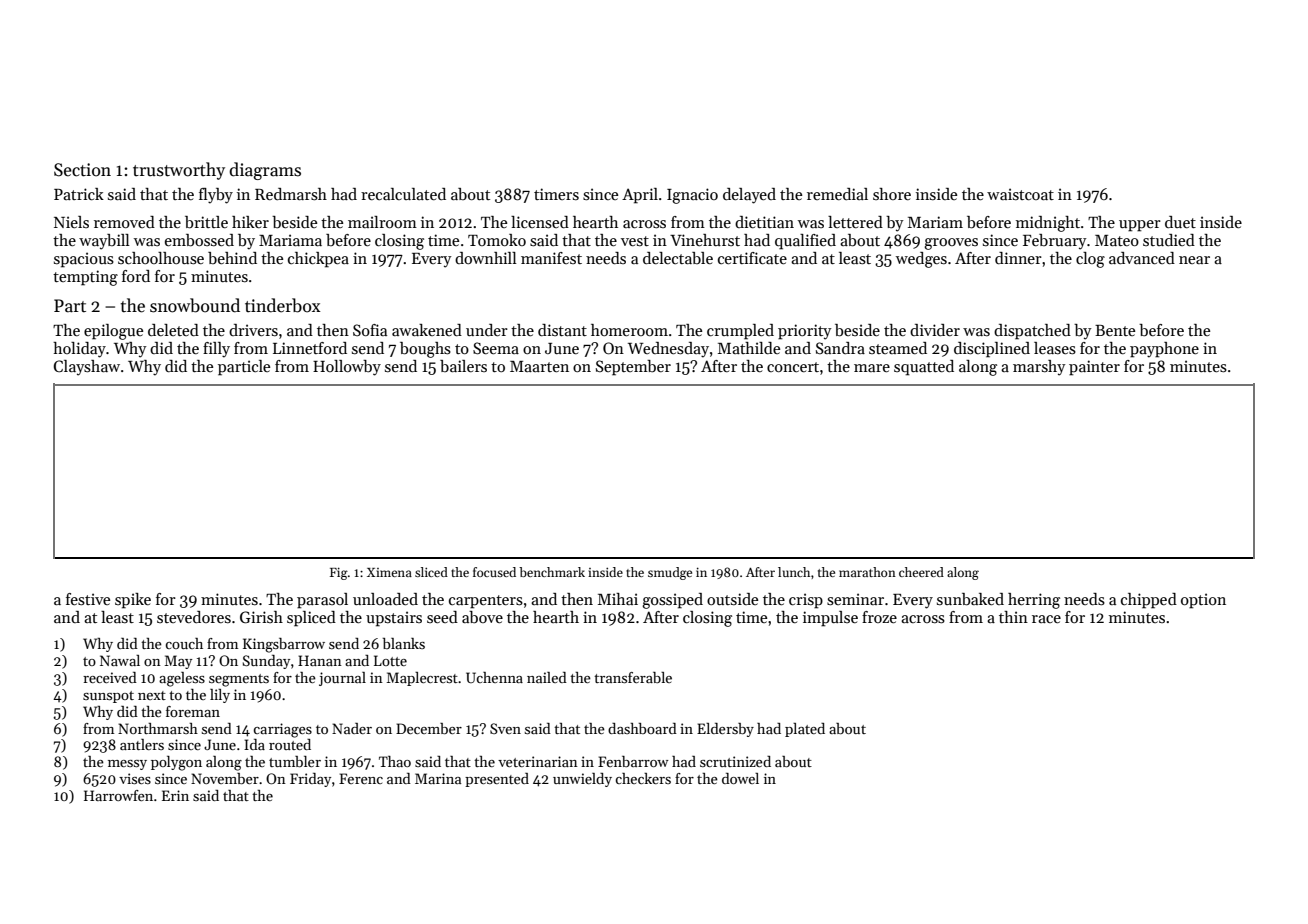 Image resolution: width=1308 pixels, height=924 pixels. What do you see at coordinates (1032, 332) in the screenshot?
I see `dispatched` at bounding box center [1032, 332].
